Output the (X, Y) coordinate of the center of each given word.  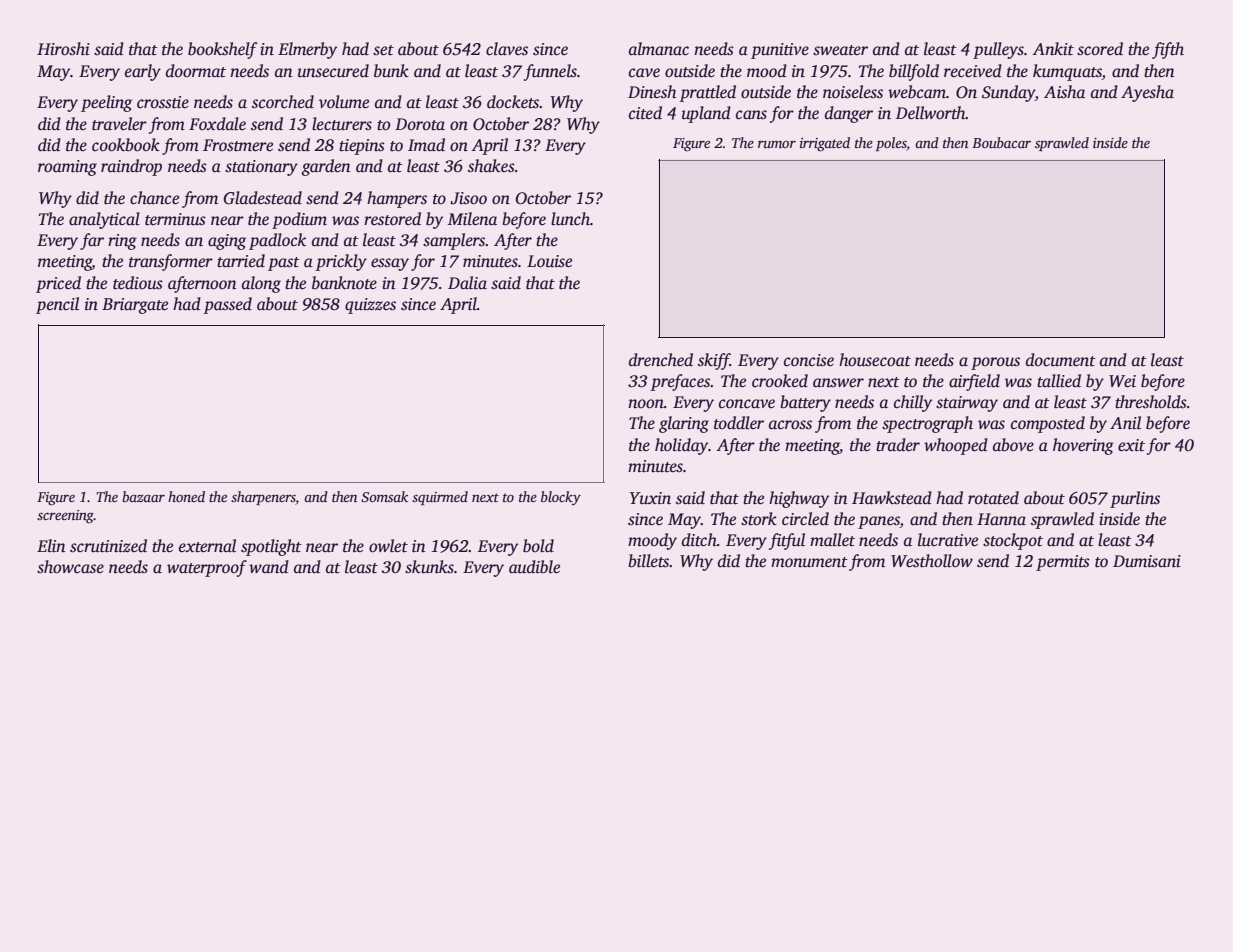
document (1061, 360)
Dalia (467, 282)
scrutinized (108, 546)
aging (227, 242)
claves (507, 49)
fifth (1168, 50)
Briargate (135, 306)
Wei (1122, 381)
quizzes (370, 306)
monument (809, 562)
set (383, 50)
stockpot (1013, 541)
